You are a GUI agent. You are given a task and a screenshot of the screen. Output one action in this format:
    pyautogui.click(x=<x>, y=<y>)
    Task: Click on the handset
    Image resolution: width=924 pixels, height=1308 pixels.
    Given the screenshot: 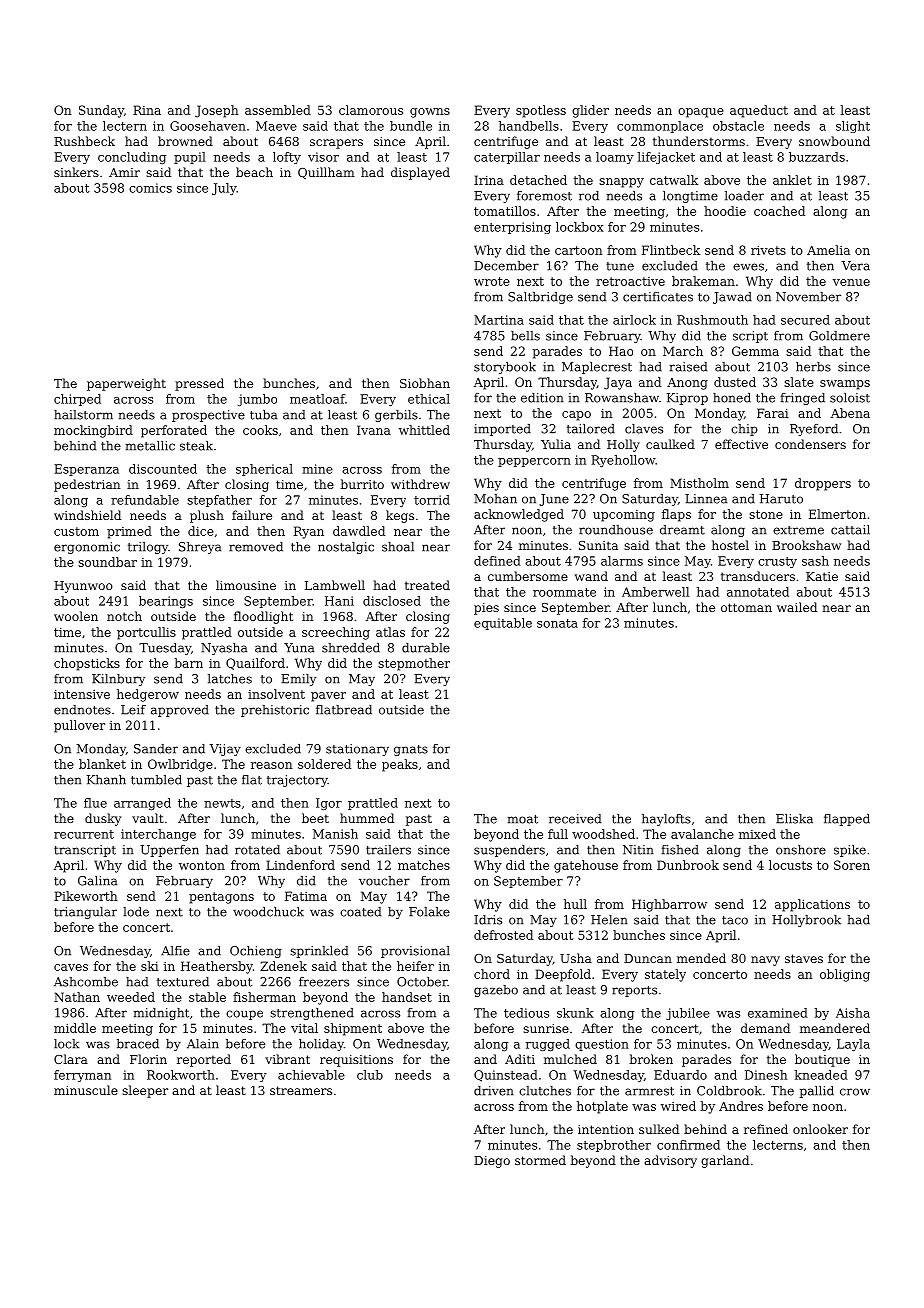 What is the action you would take?
    pyautogui.click(x=407, y=997)
